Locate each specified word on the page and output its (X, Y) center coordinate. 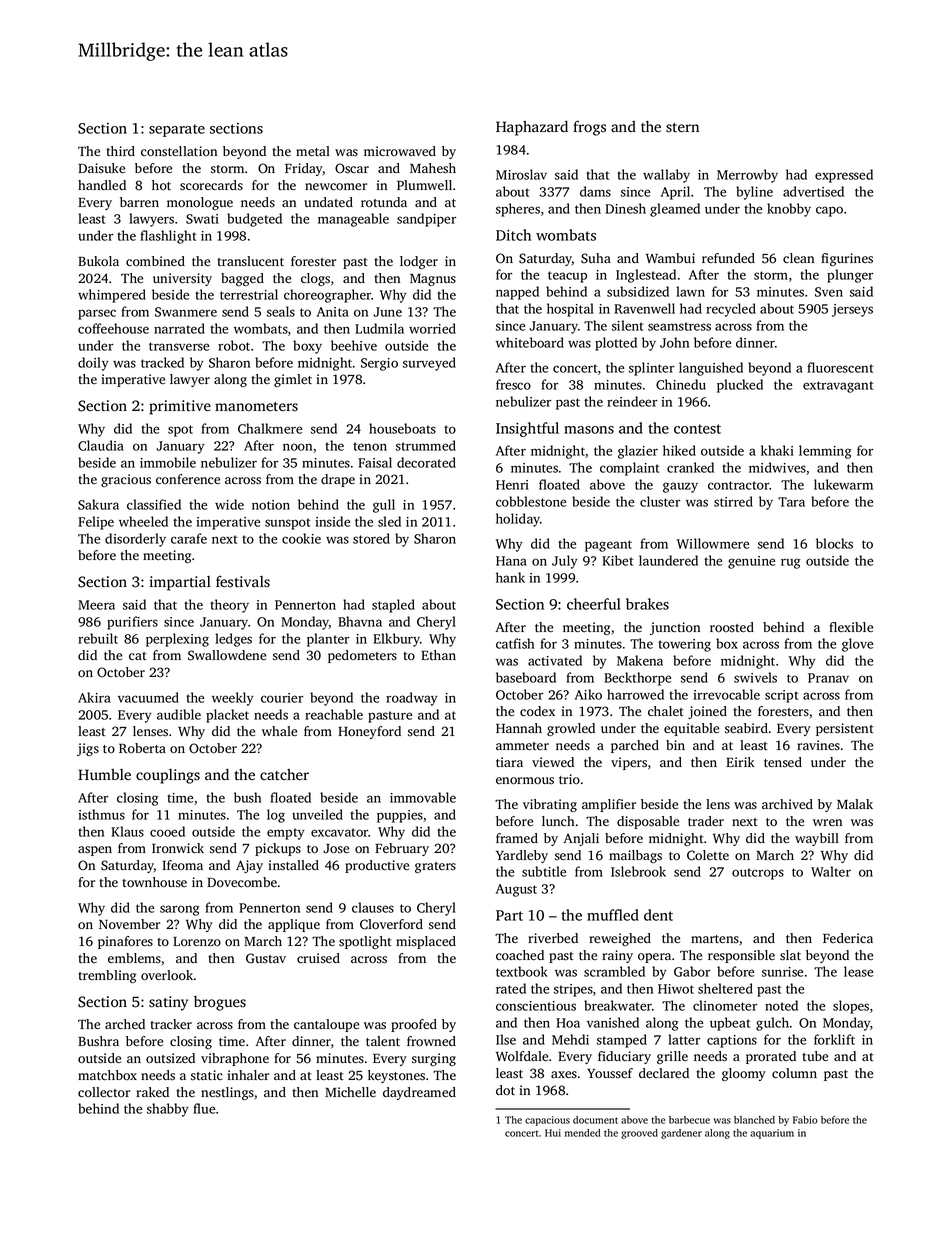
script (782, 696)
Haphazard (532, 128)
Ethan (438, 655)
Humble (104, 774)
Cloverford (391, 924)
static (207, 1075)
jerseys (852, 310)
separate (177, 130)
